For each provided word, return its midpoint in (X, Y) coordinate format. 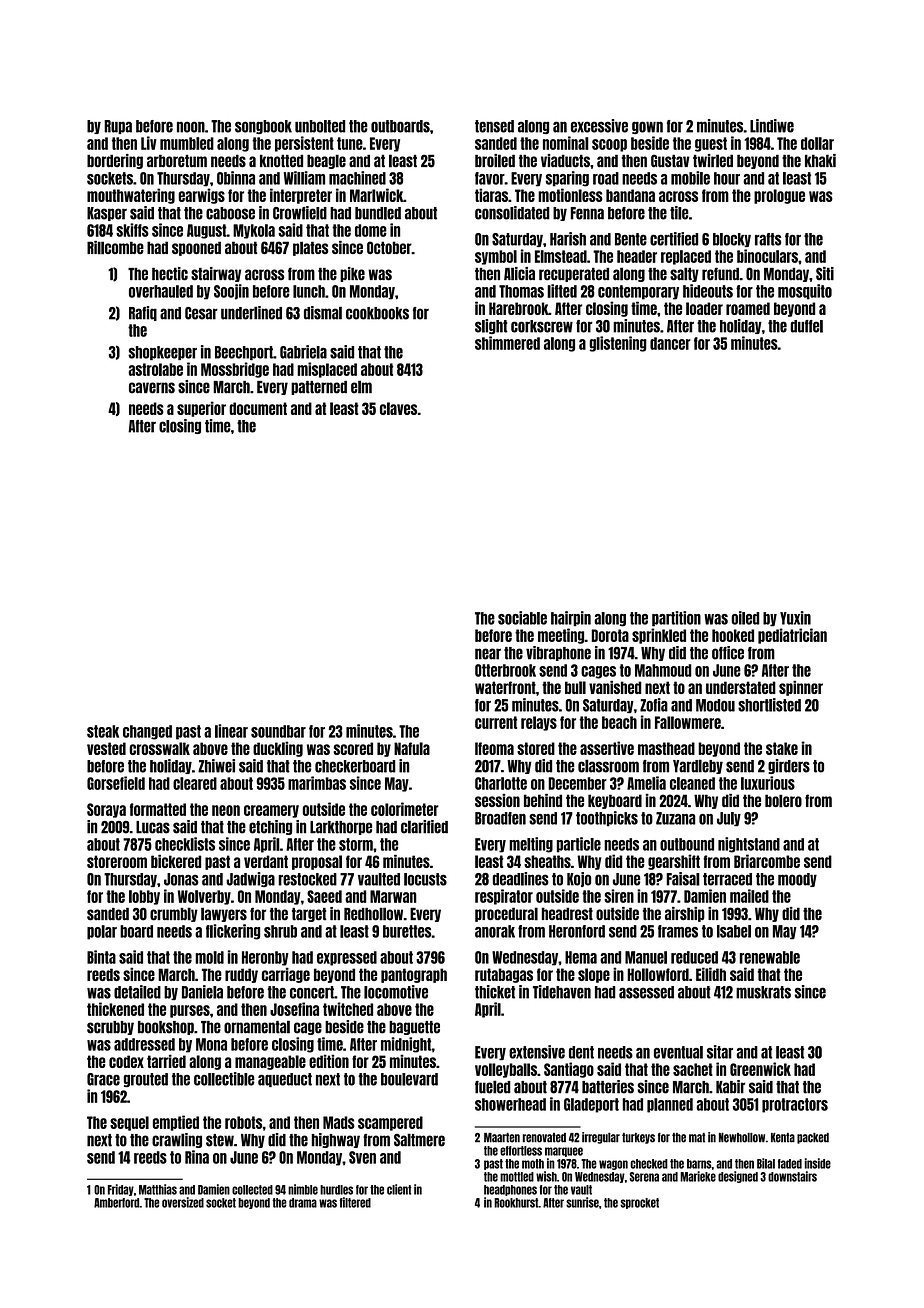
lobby (144, 897)
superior (201, 409)
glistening (618, 344)
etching (270, 827)
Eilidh (711, 974)
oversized (183, 1202)
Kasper (107, 214)
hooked (733, 635)
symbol (496, 257)
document (258, 408)
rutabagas (504, 975)
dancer (670, 343)
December (577, 783)
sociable (522, 618)
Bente (631, 239)
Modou (715, 705)
